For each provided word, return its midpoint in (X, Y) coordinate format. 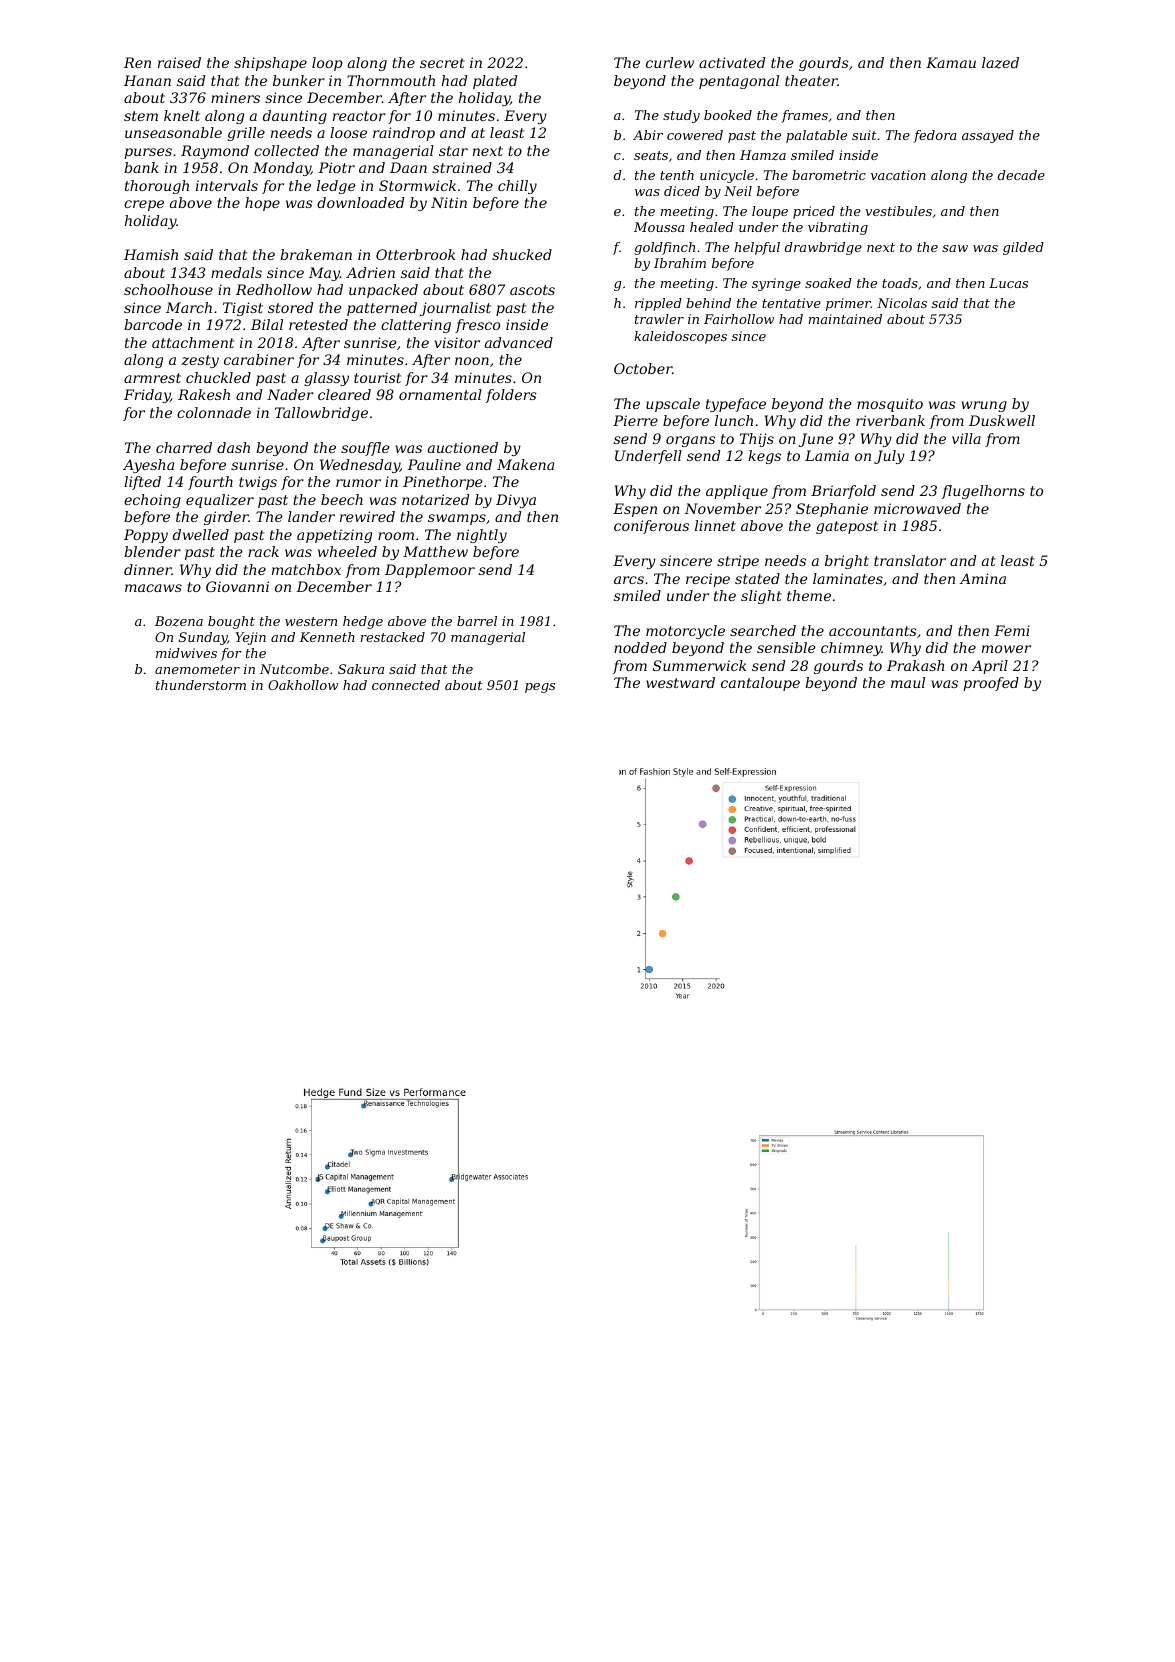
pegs (540, 688)
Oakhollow (303, 685)
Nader (290, 394)
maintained (845, 319)
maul (908, 682)
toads (900, 283)
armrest (152, 378)
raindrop (404, 134)
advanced (519, 342)
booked (728, 115)
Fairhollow (739, 319)
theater (811, 80)
